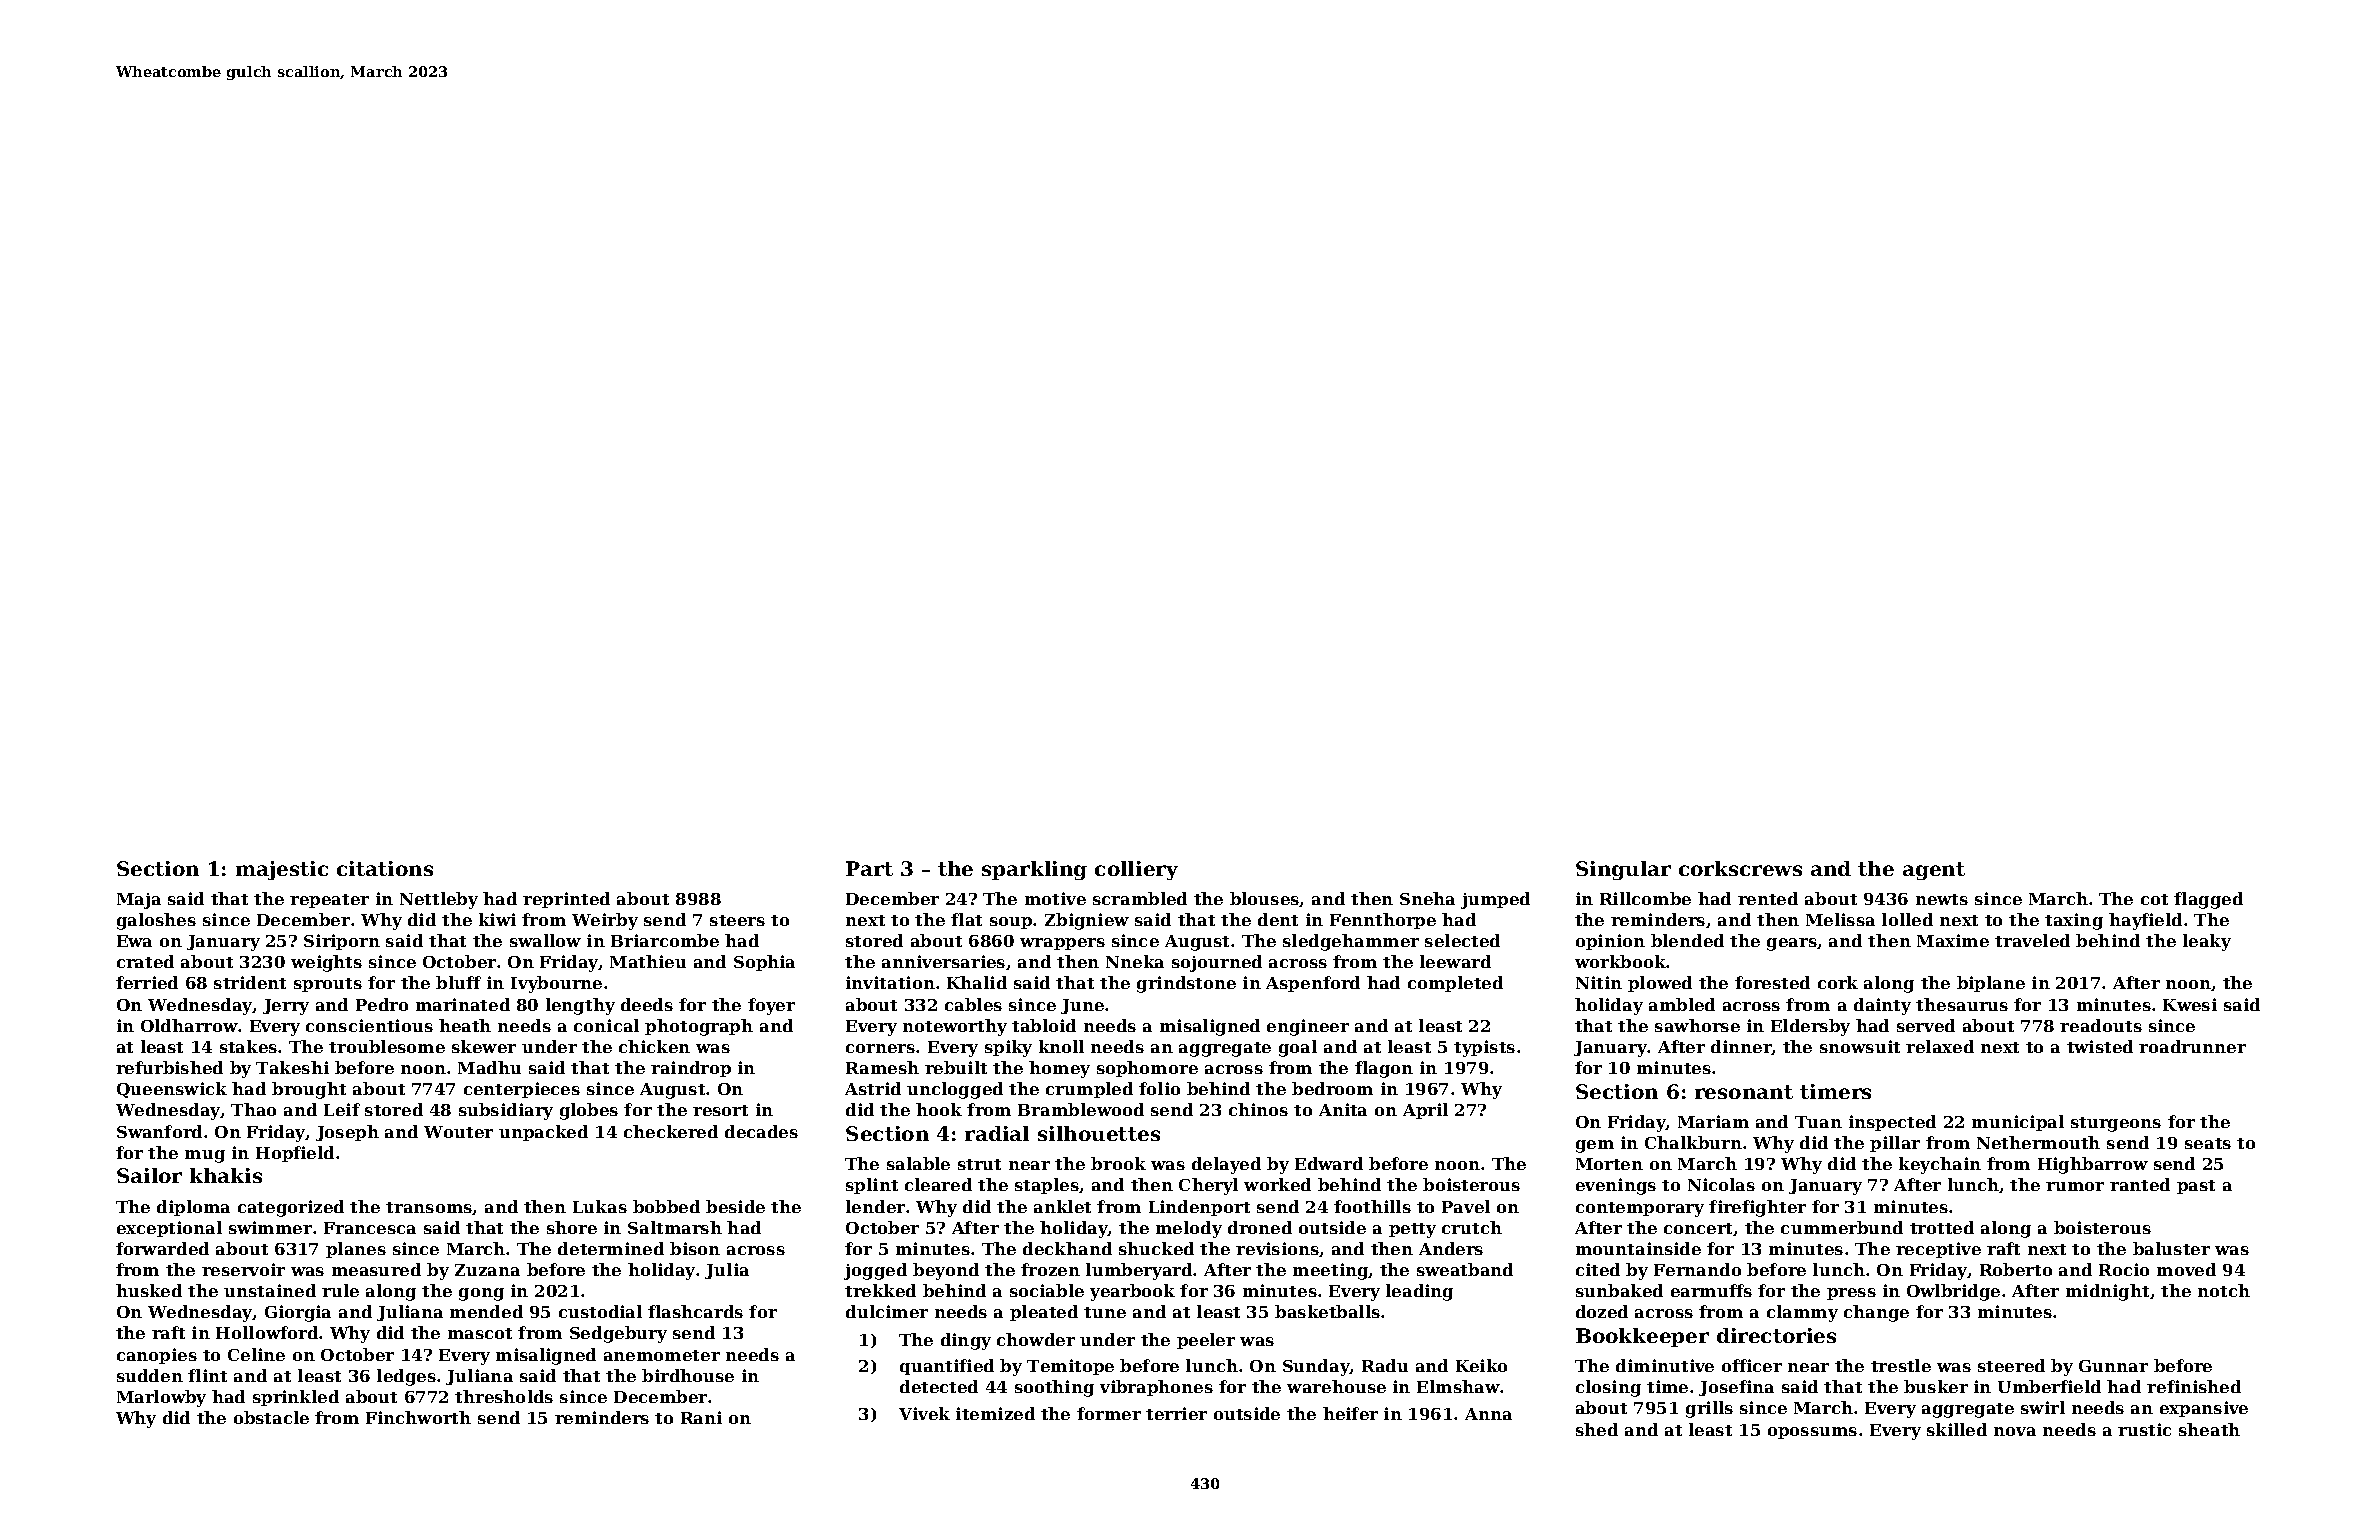 Image resolution: width=2380 pixels, height=1540 pixels. I want to click on Takeshi, so click(292, 1067).
